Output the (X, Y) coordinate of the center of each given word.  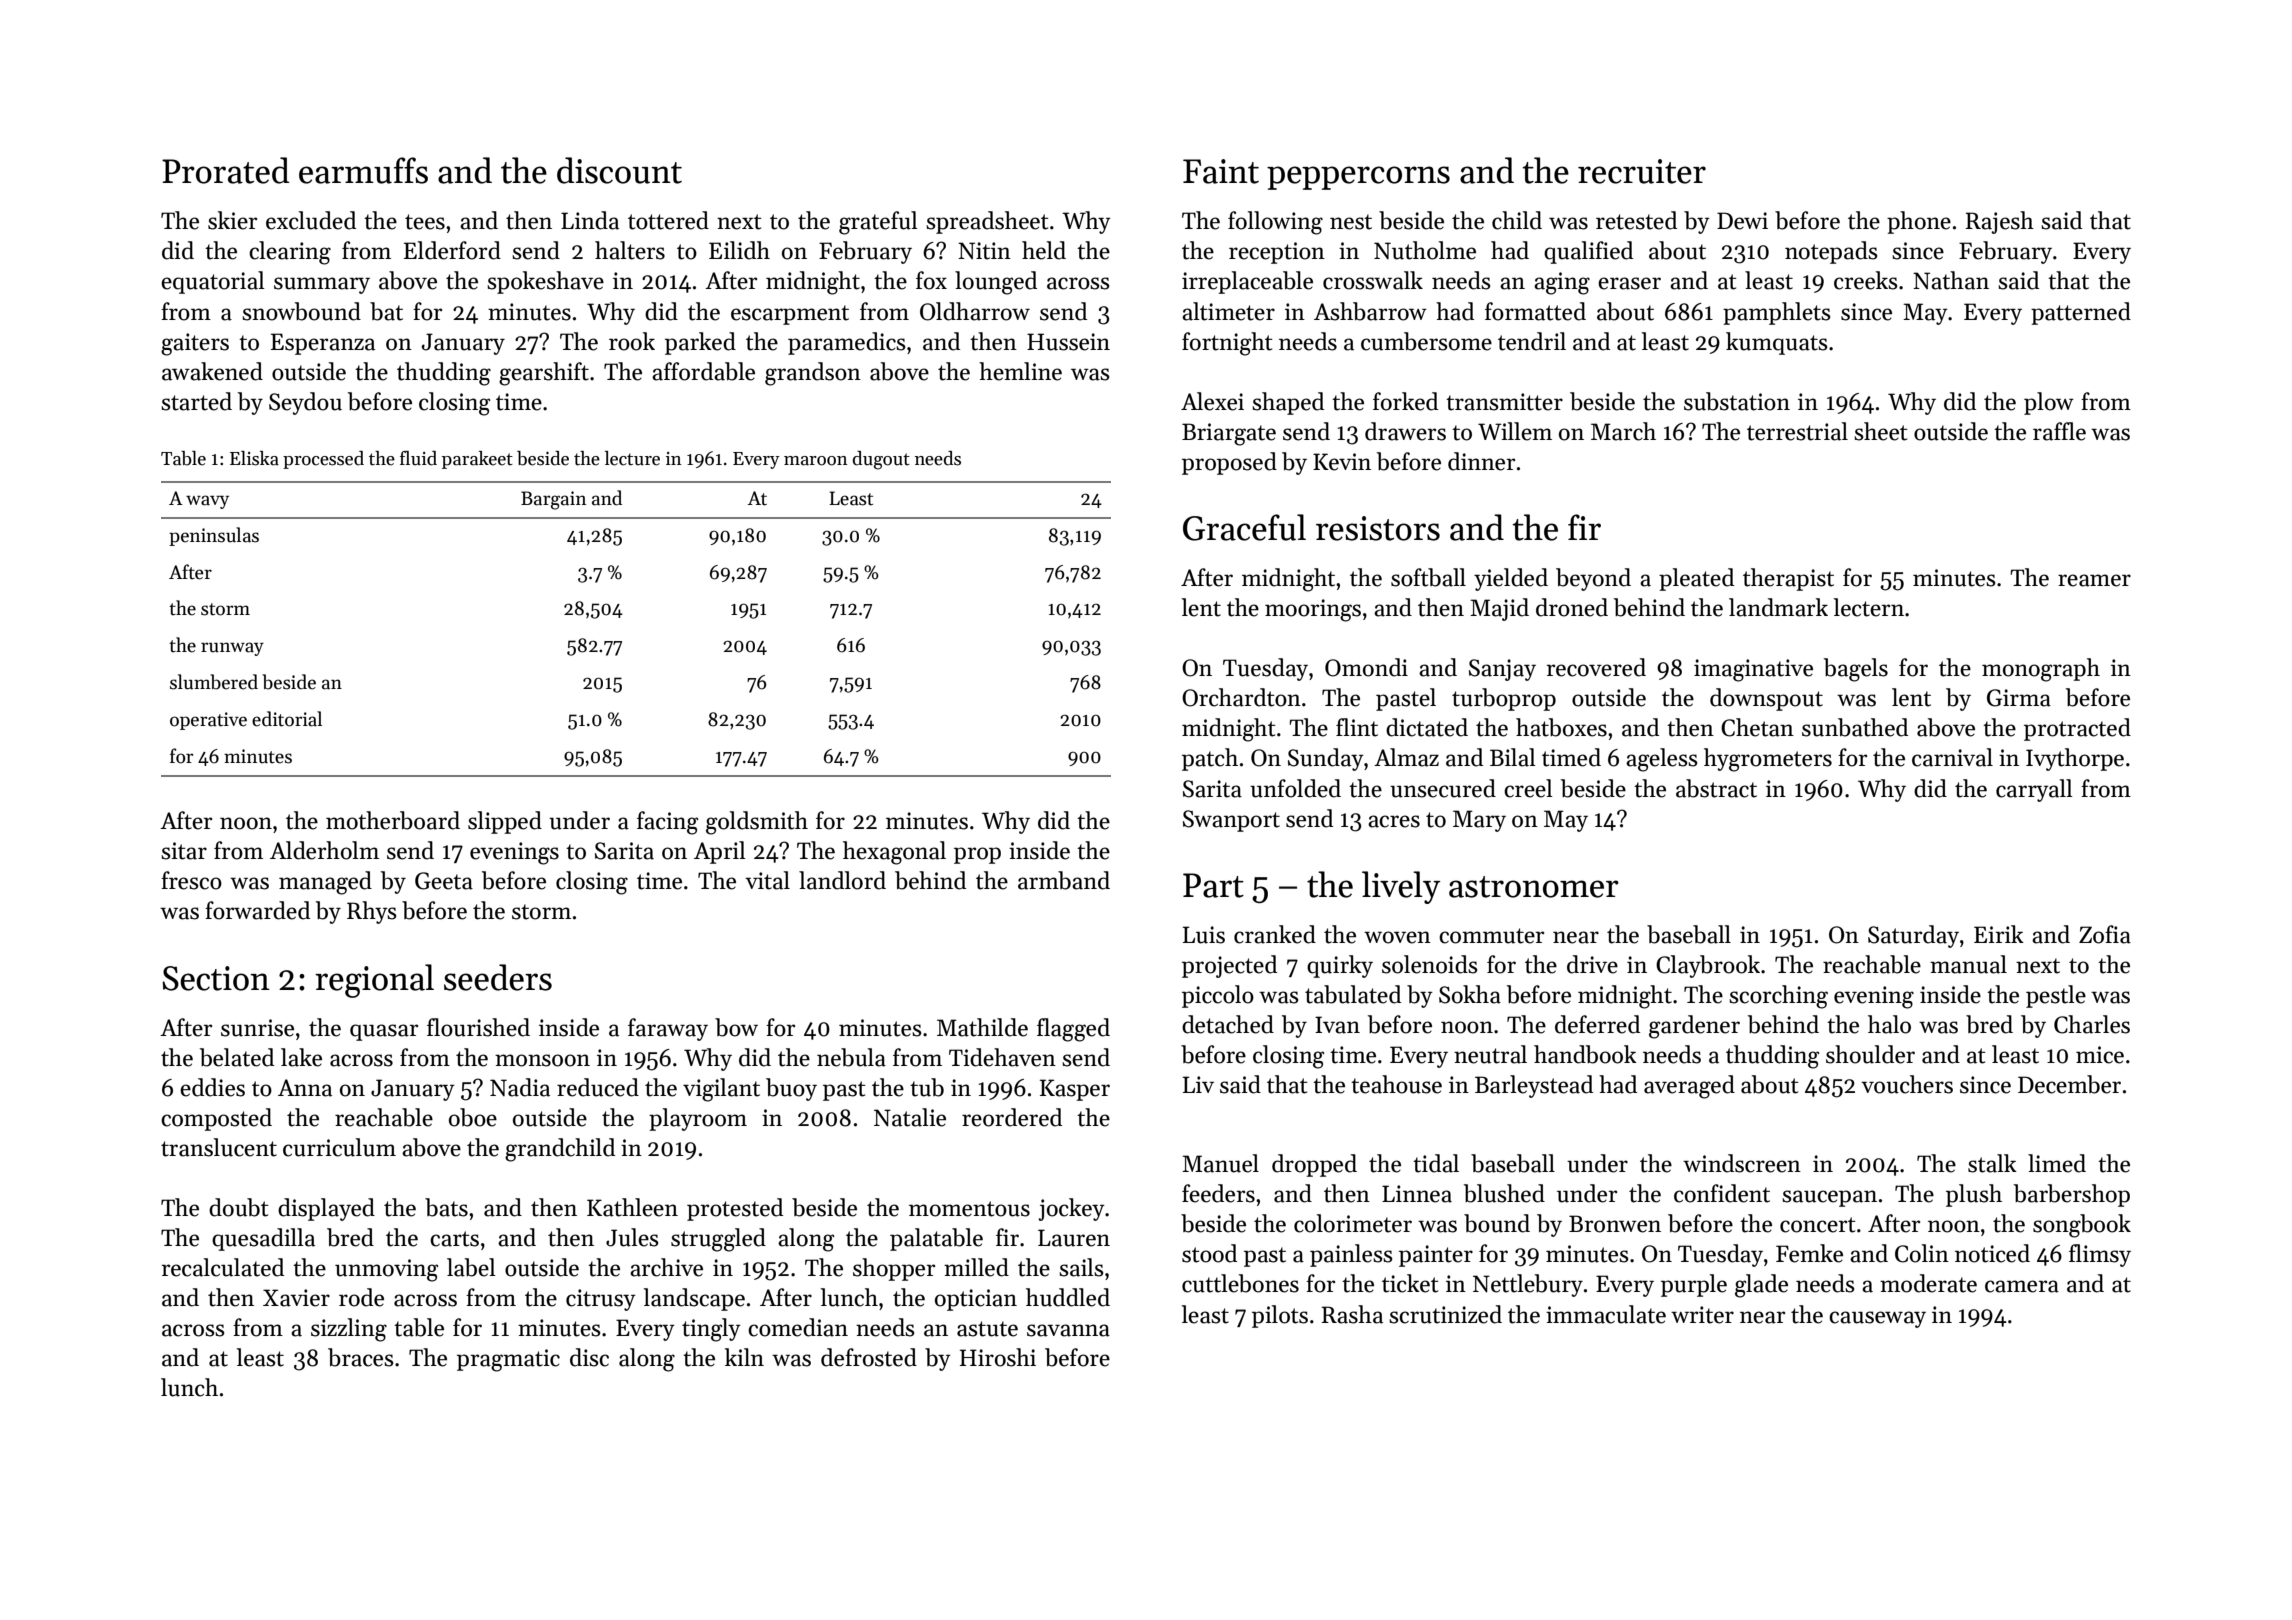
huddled (1068, 1297)
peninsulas (214, 536)
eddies (212, 1087)
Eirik (1999, 934)
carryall (2034, 790)
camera (2022, 1286)
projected (1229, 966)
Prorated (226, 170)
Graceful (1244, 527)
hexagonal (894, 853)
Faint (1221, 171)
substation (1737, 401)
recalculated (223, 1267)
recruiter (1642, 171)
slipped (505, 822)
